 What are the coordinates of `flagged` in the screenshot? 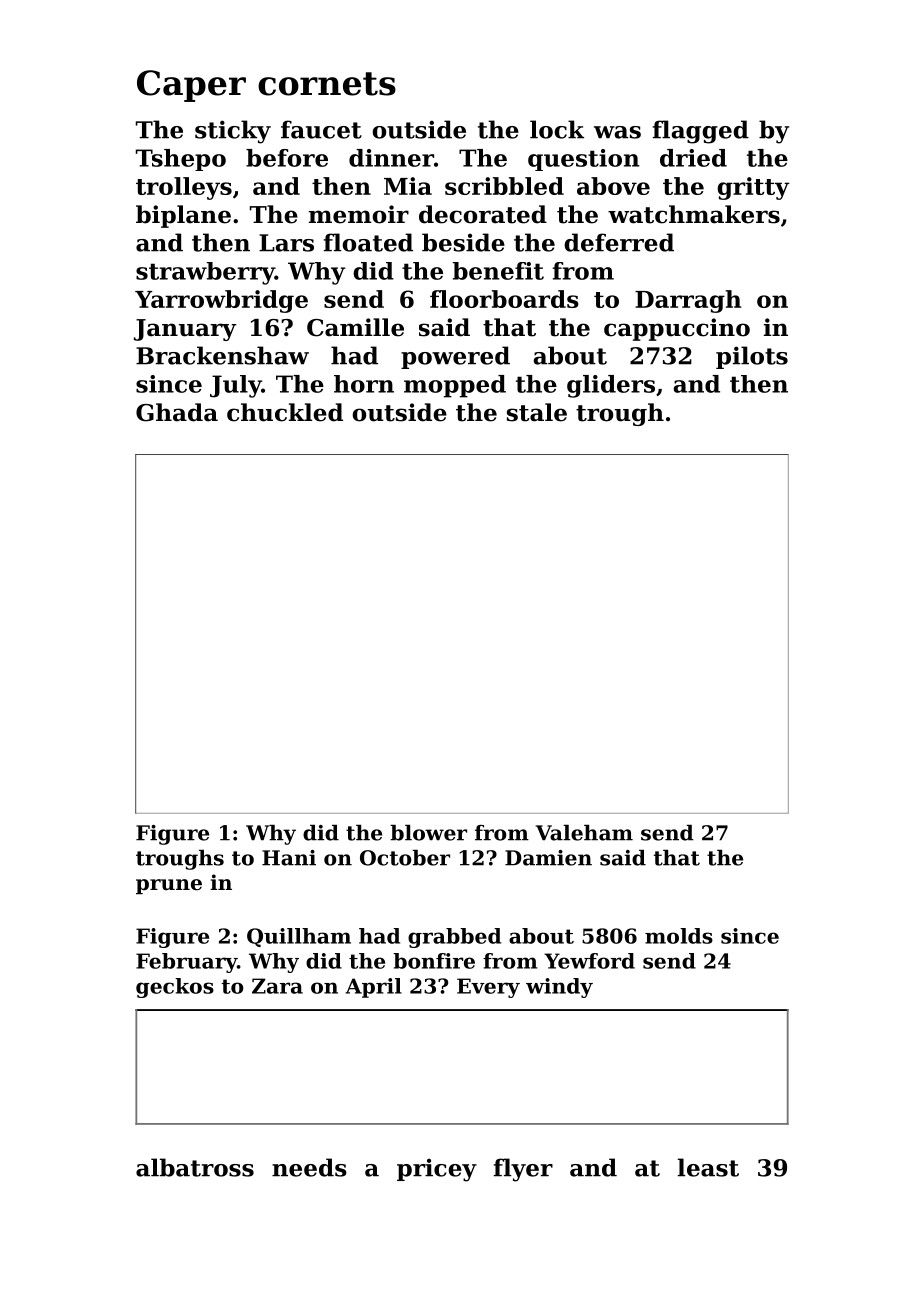 It's located at (701, 132).
